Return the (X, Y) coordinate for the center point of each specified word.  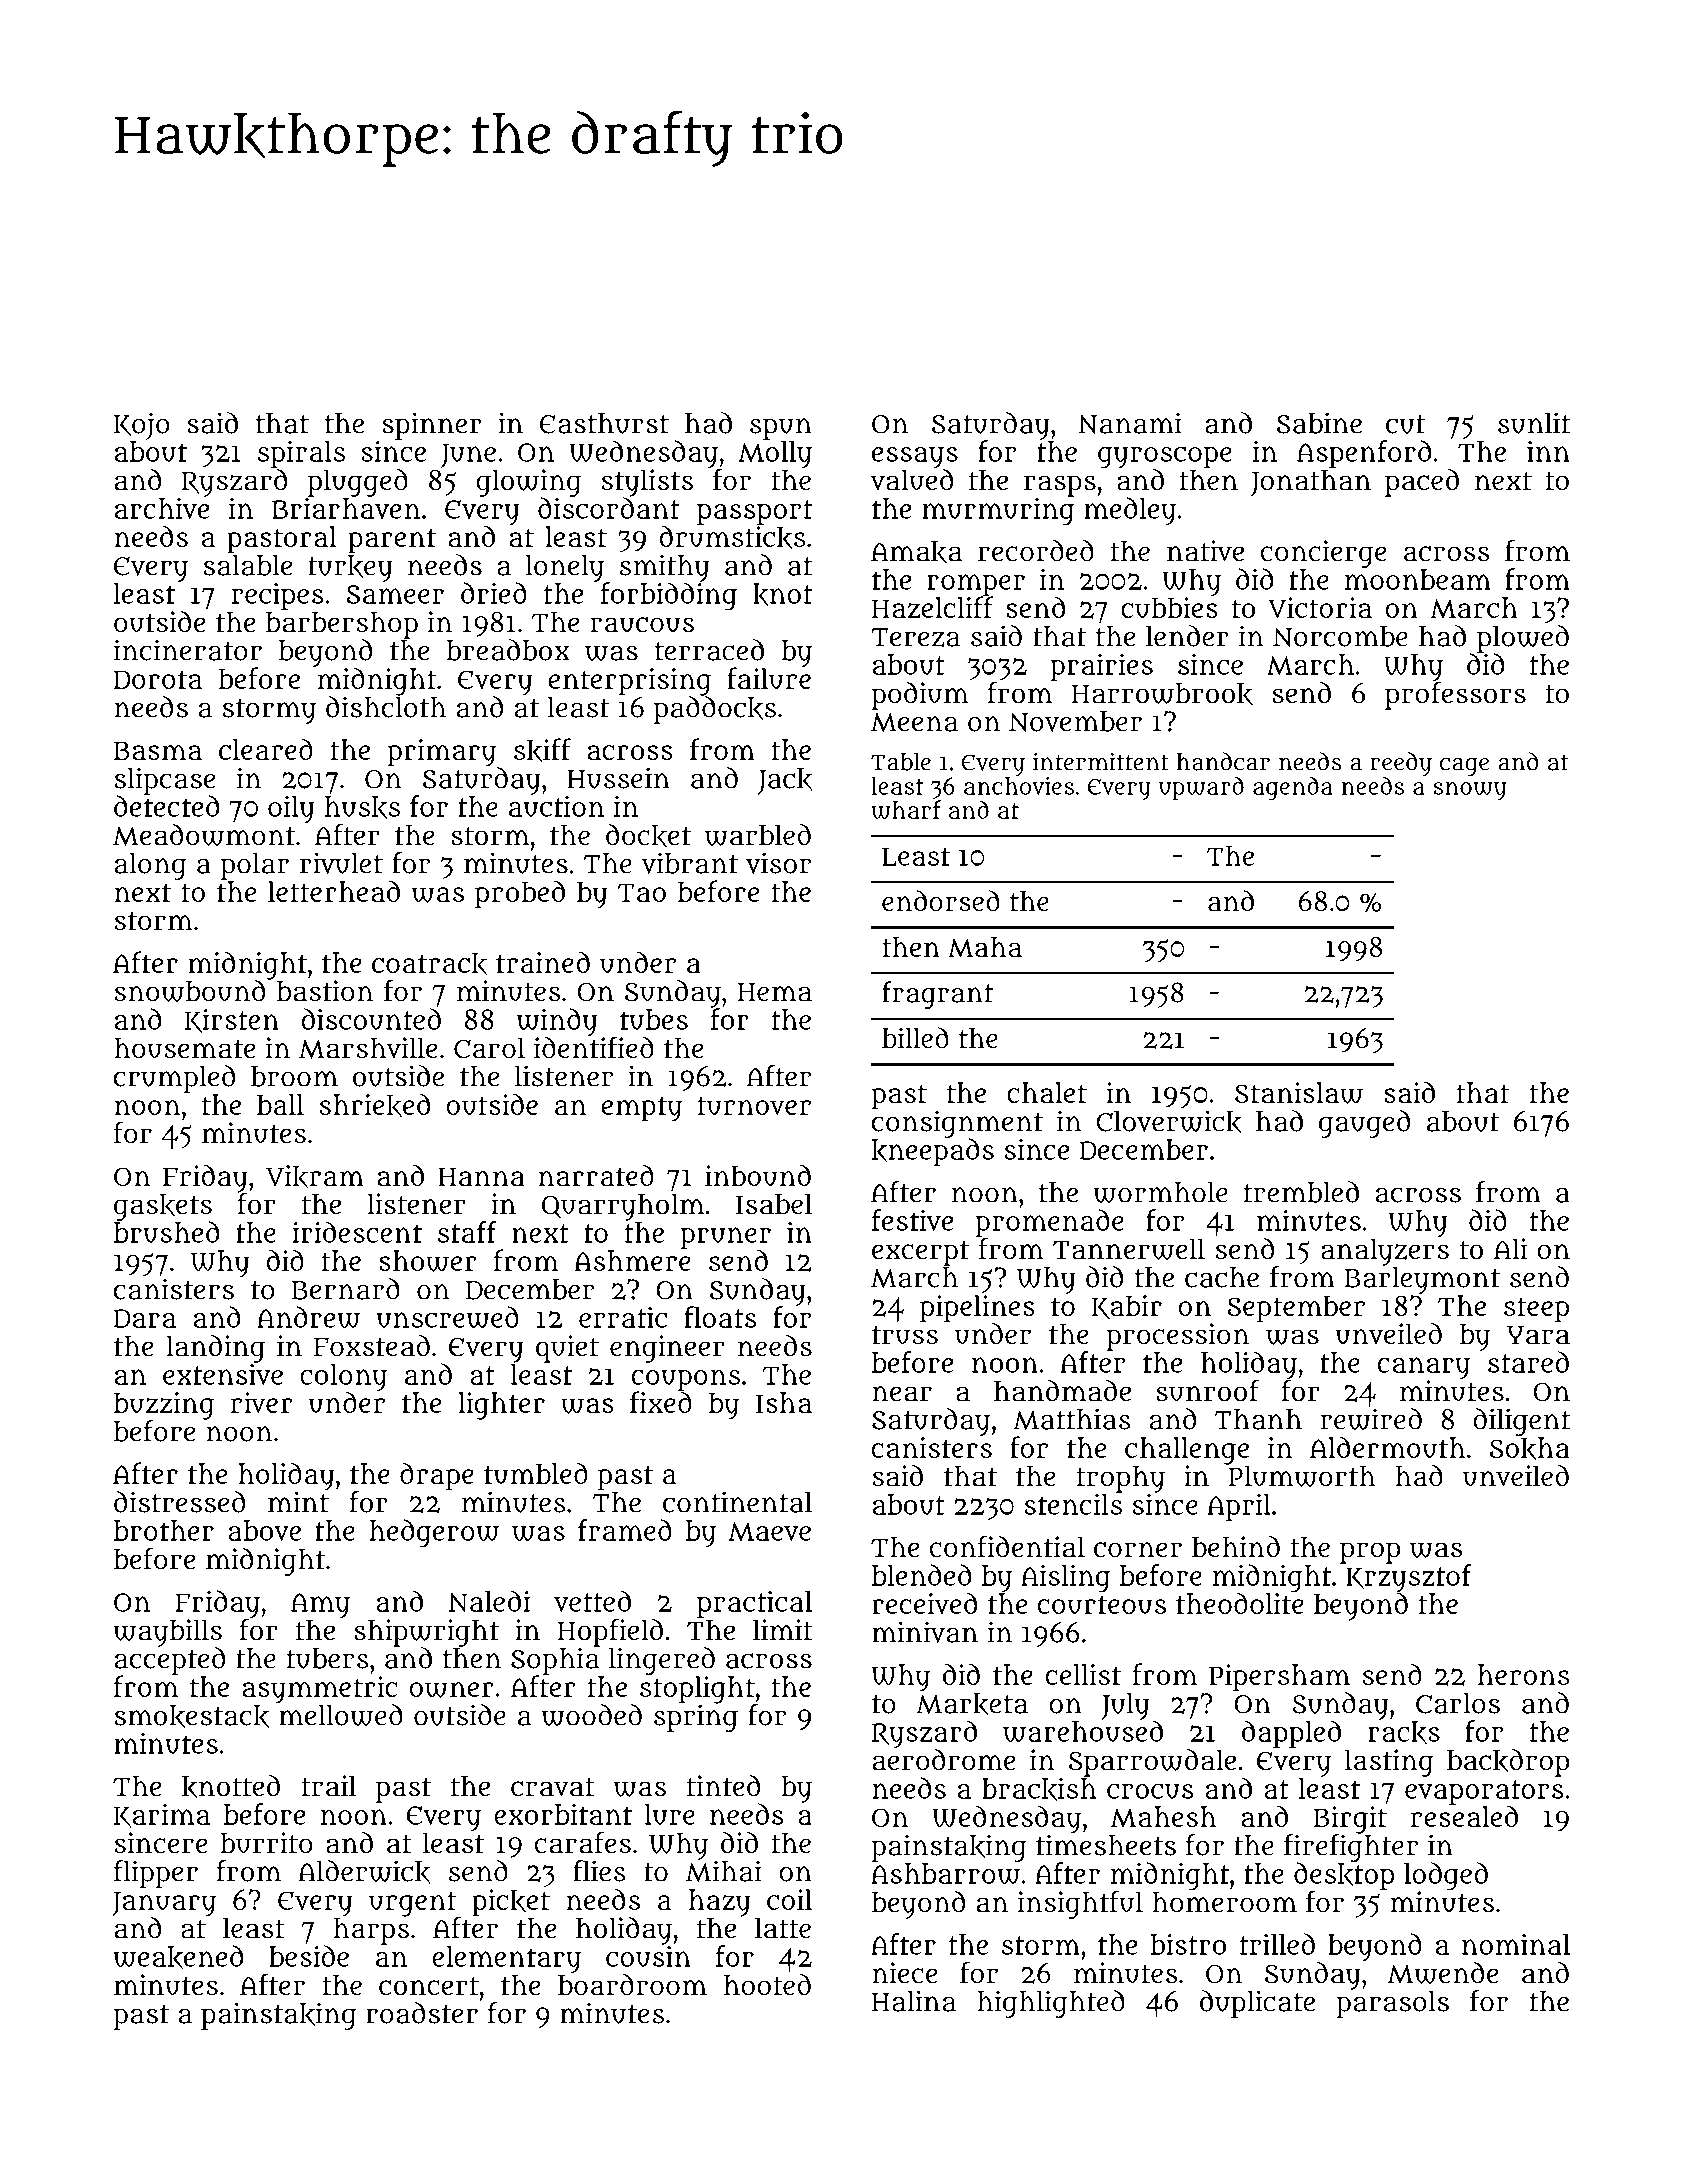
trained (543, 962)
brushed (166, 1232)
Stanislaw (1299, 1093)
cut (1405, 424)
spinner (432, 426)
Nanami (1130, 423)
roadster (422, 2013)
